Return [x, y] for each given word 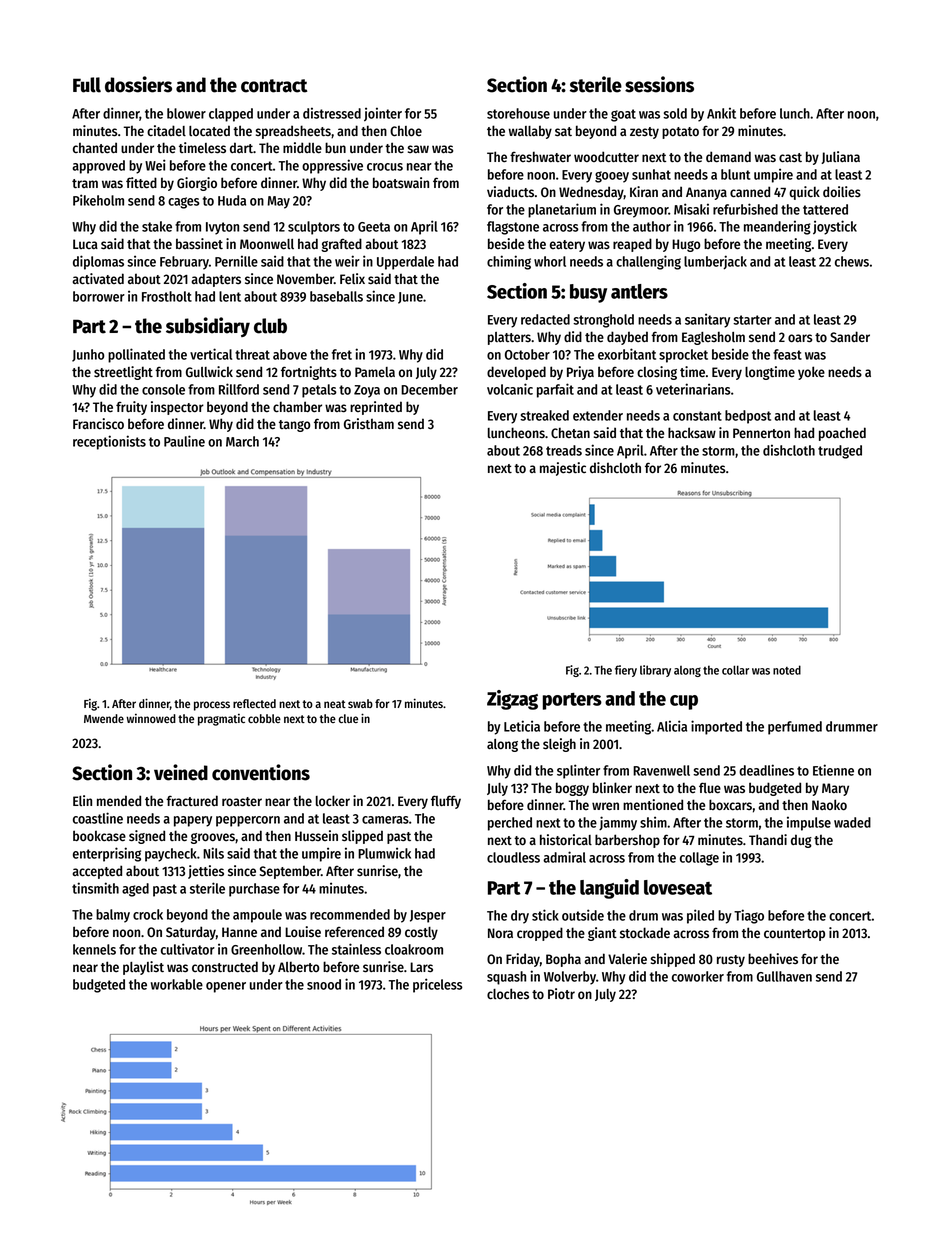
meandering [777, 227]
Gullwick [209, 372]
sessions [659, 84]
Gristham [369, 424]
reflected [254, 703]
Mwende [104, 718]
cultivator [188, 949]
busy [588, 293]
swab [360, 703]
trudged [840, 452]
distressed [332, 113]
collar [735, 670]
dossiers [138, 84]
